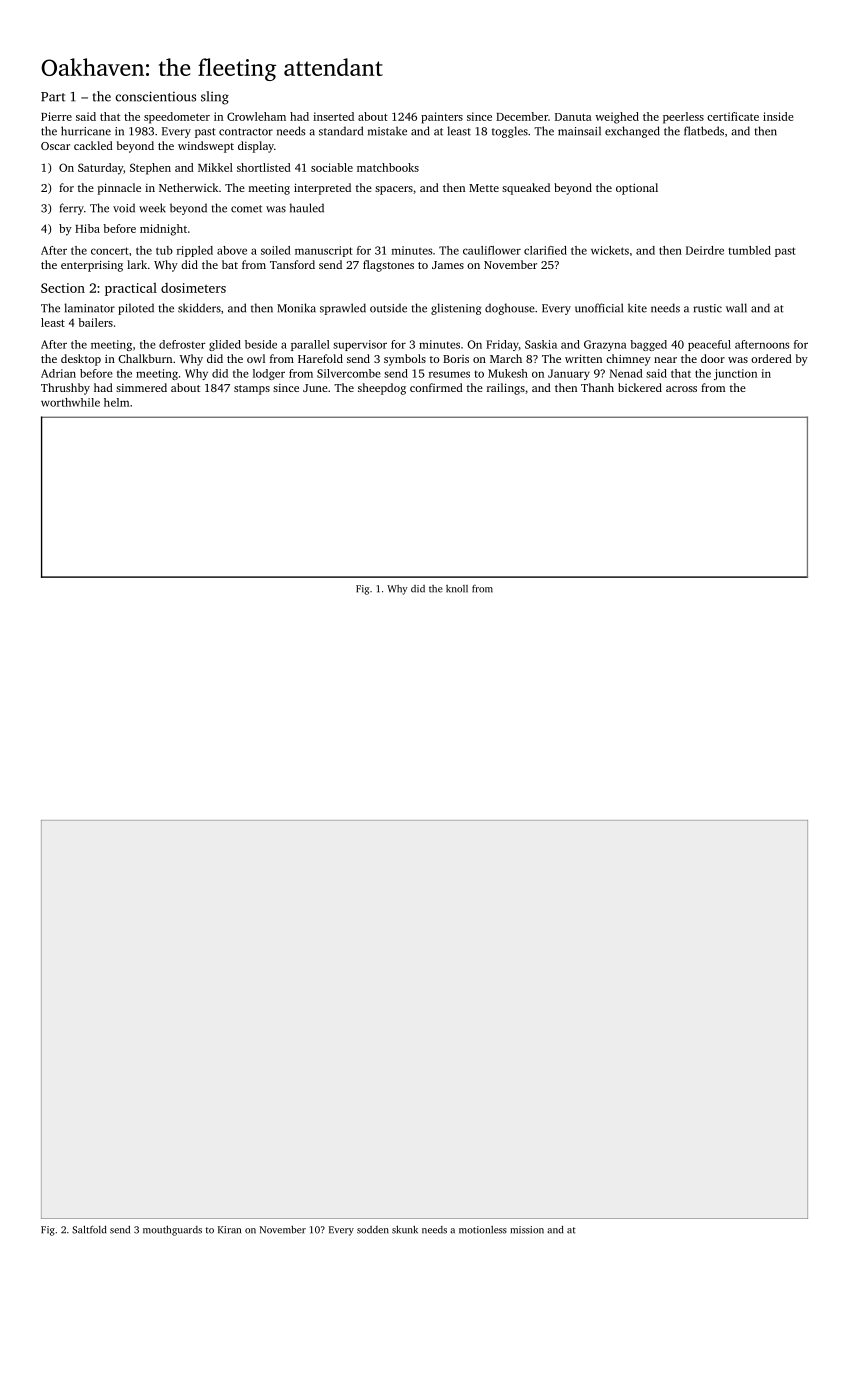 This screenshot has height=1400, width=849. What do you see at coordinates (215, 98) in the screenshot?
I see `sling` at bounding box center [215, 98].
